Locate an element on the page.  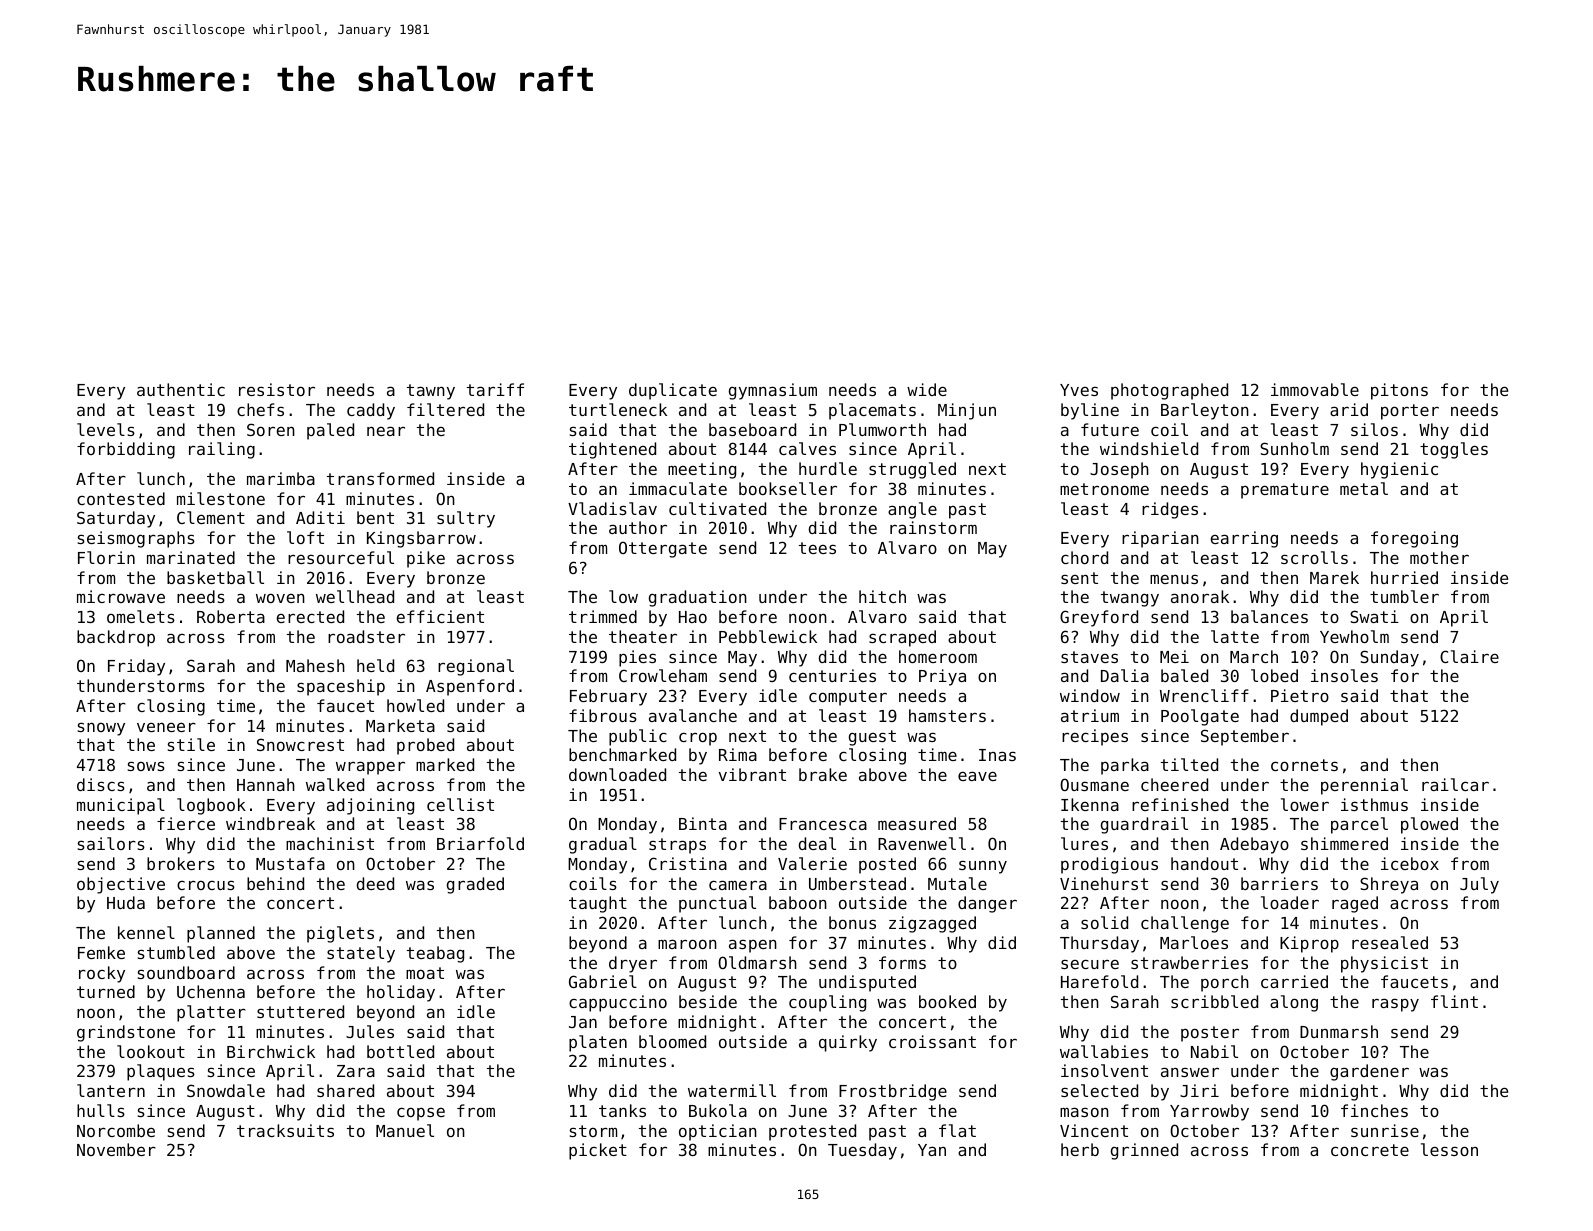
Manuel is located at coordinates (405, 1130).
